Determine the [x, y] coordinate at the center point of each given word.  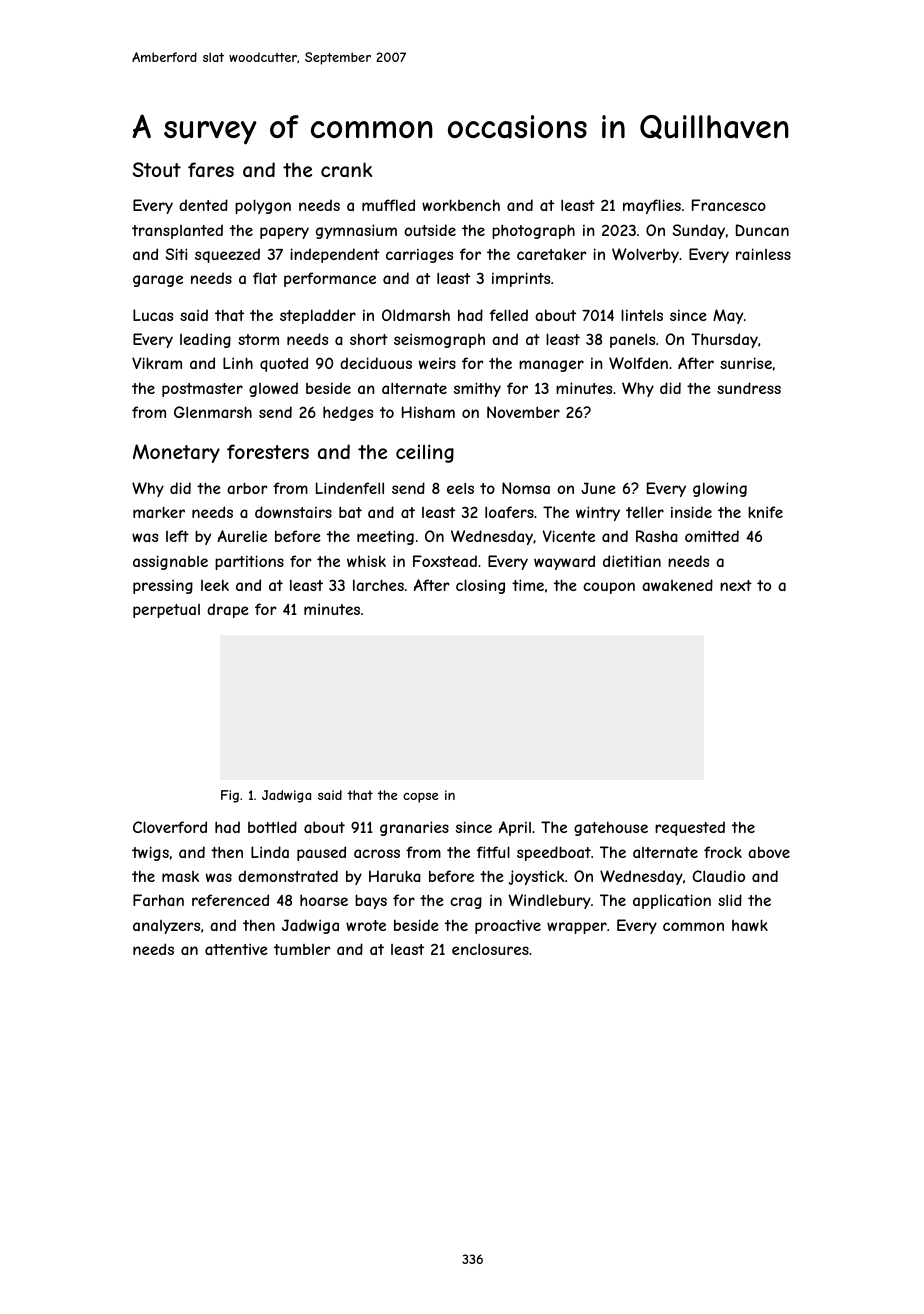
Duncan [762, 230]
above [769, 852]
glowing [720, 489]
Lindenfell [350, 488]
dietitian [632, 561]
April [515, 828]
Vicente [568, 536]
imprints [521, 279]
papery [284, 233]
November [523, 412]
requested [690, 828]
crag [466, 903]
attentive [236, 949]
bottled [272, 827]
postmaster [202, 390]
